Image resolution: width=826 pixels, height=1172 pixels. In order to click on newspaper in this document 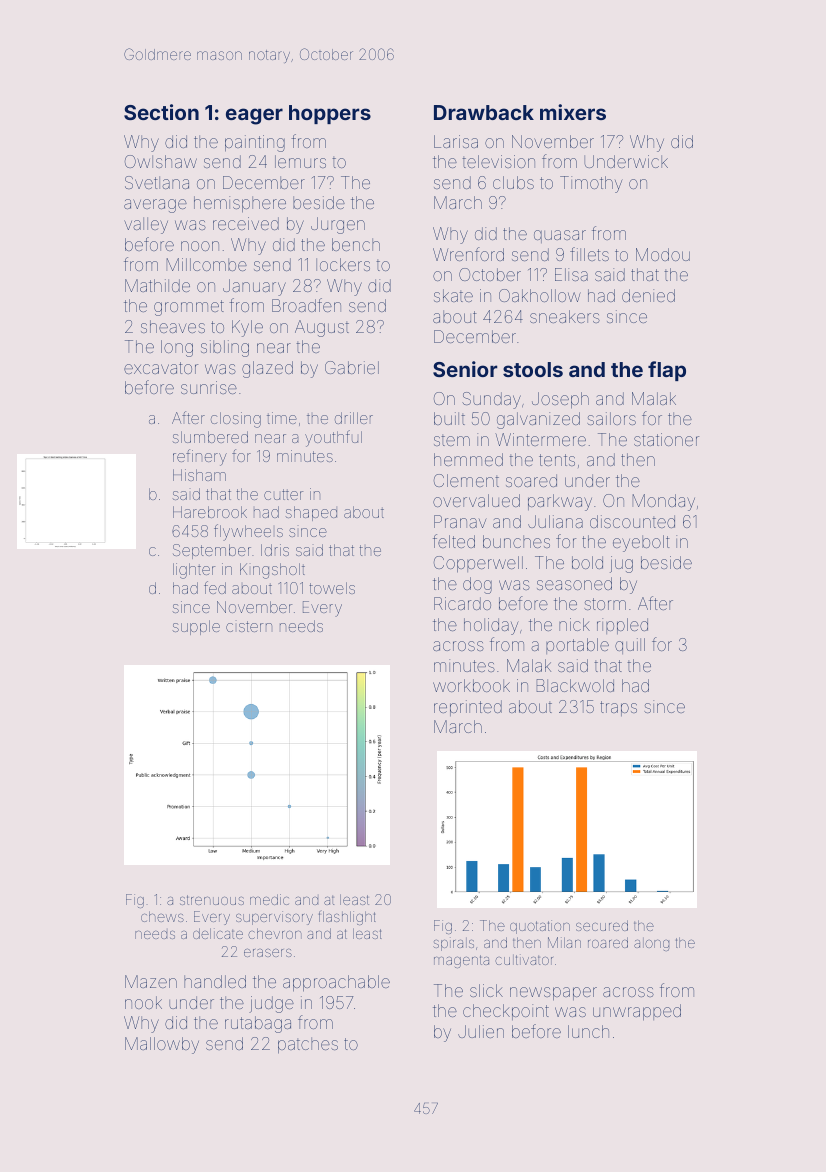, I will do `click(553, 994)`.
